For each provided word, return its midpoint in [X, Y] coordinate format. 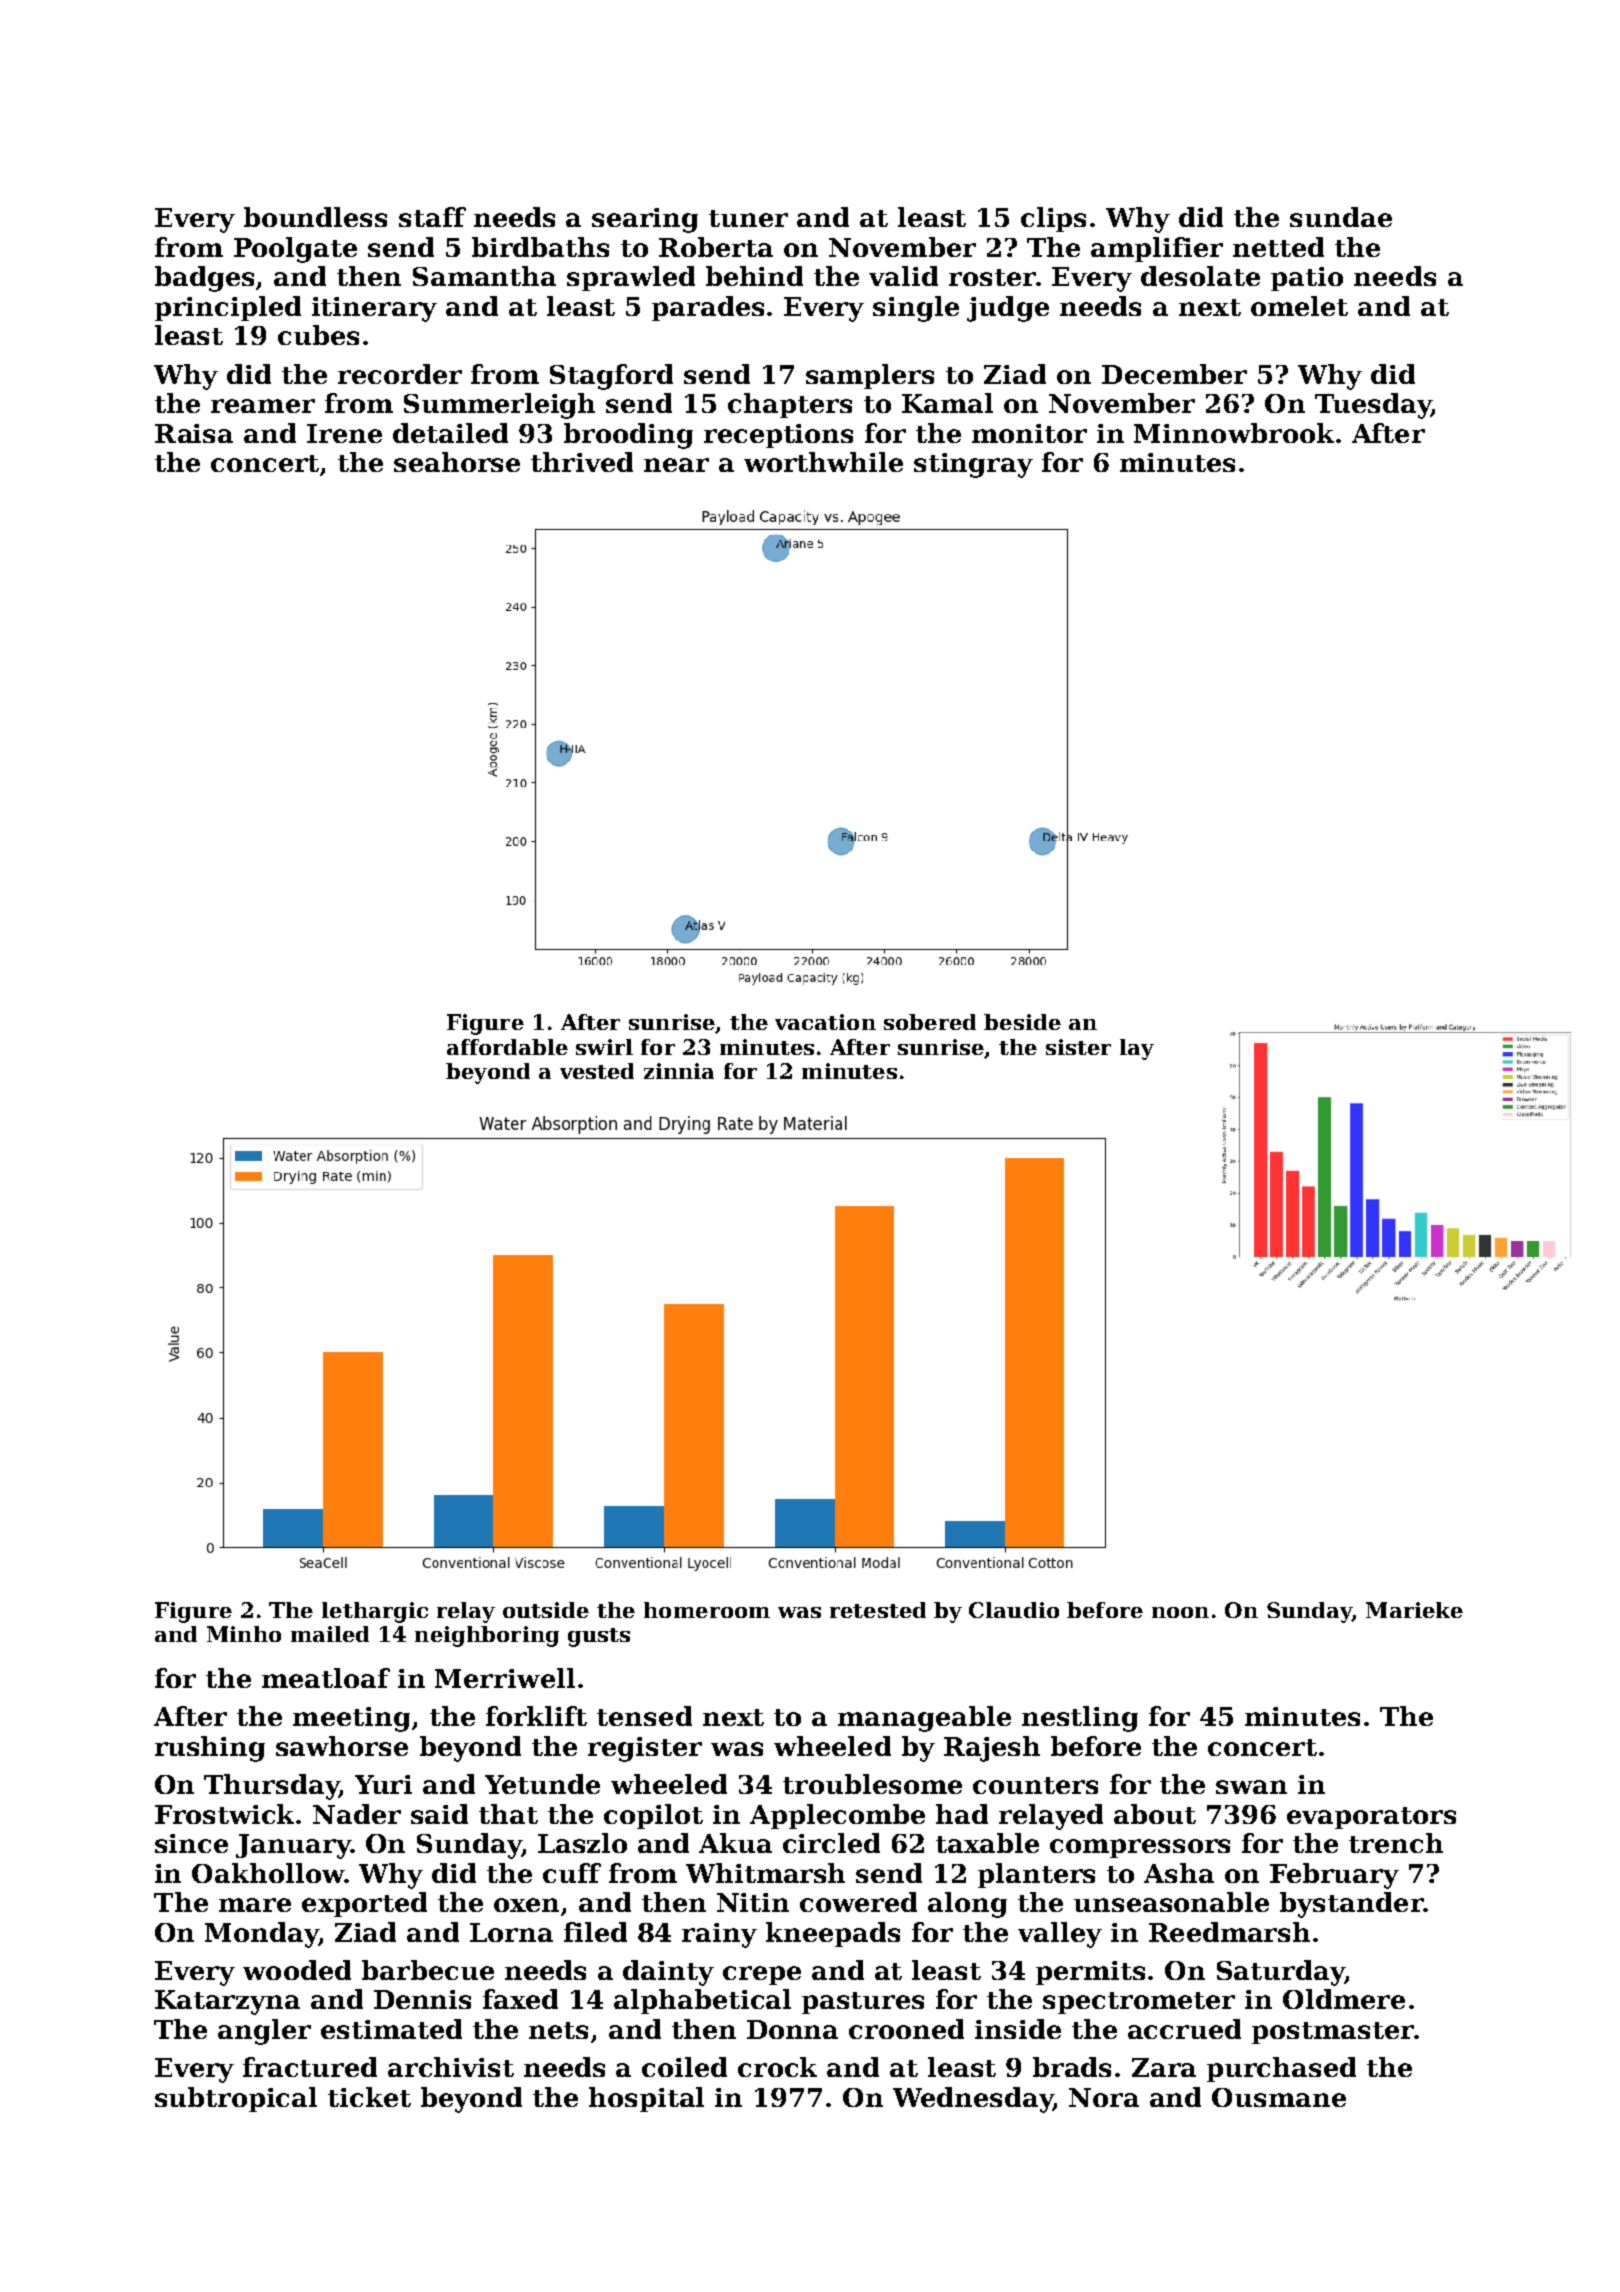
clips [1053, 219]
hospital [646, 2099]
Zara [1164, 2067]
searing [645, 220]
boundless [315, 217]
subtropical [236, 2099]
